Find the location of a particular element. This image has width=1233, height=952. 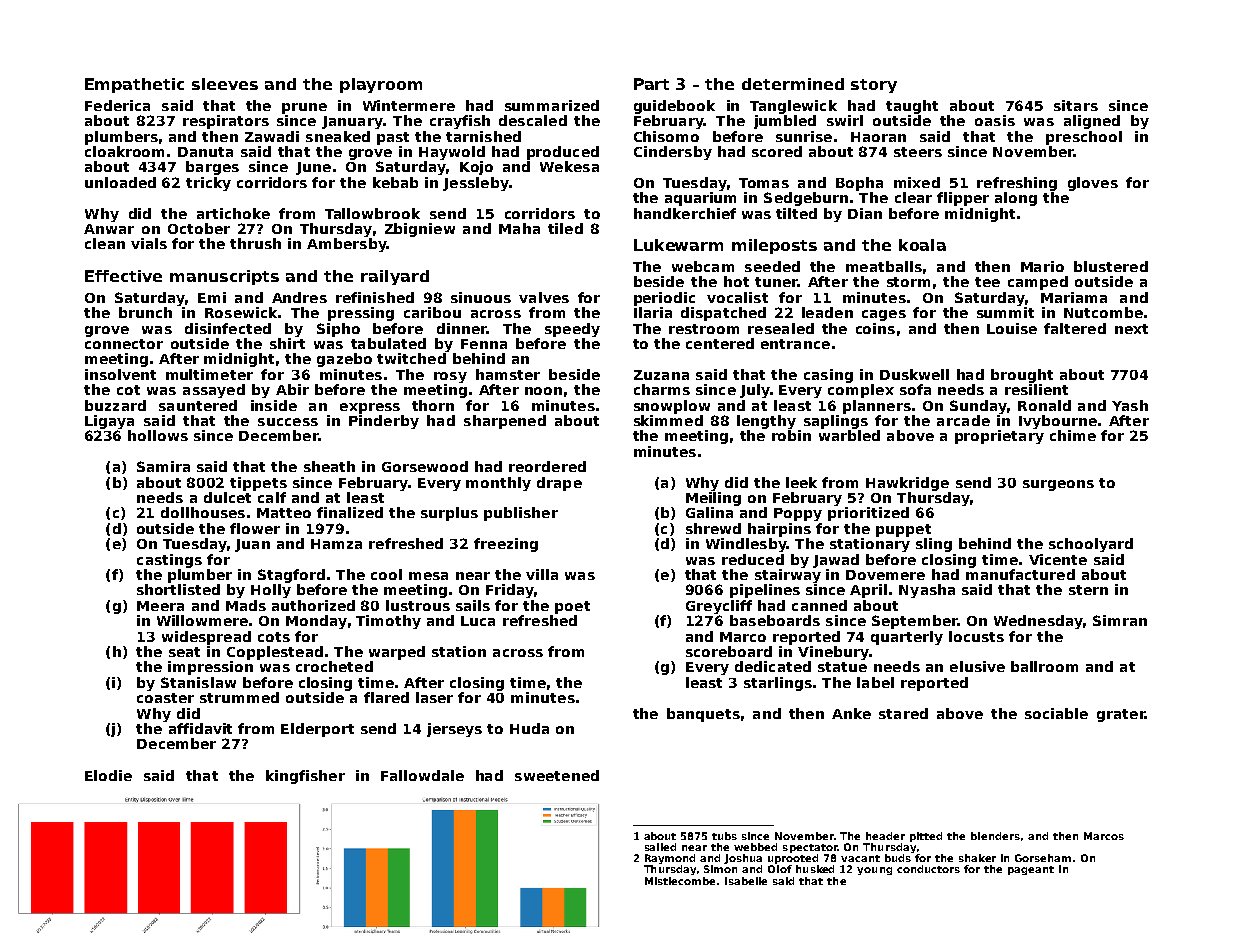

Stagford is located at coordinates (291, 576).
